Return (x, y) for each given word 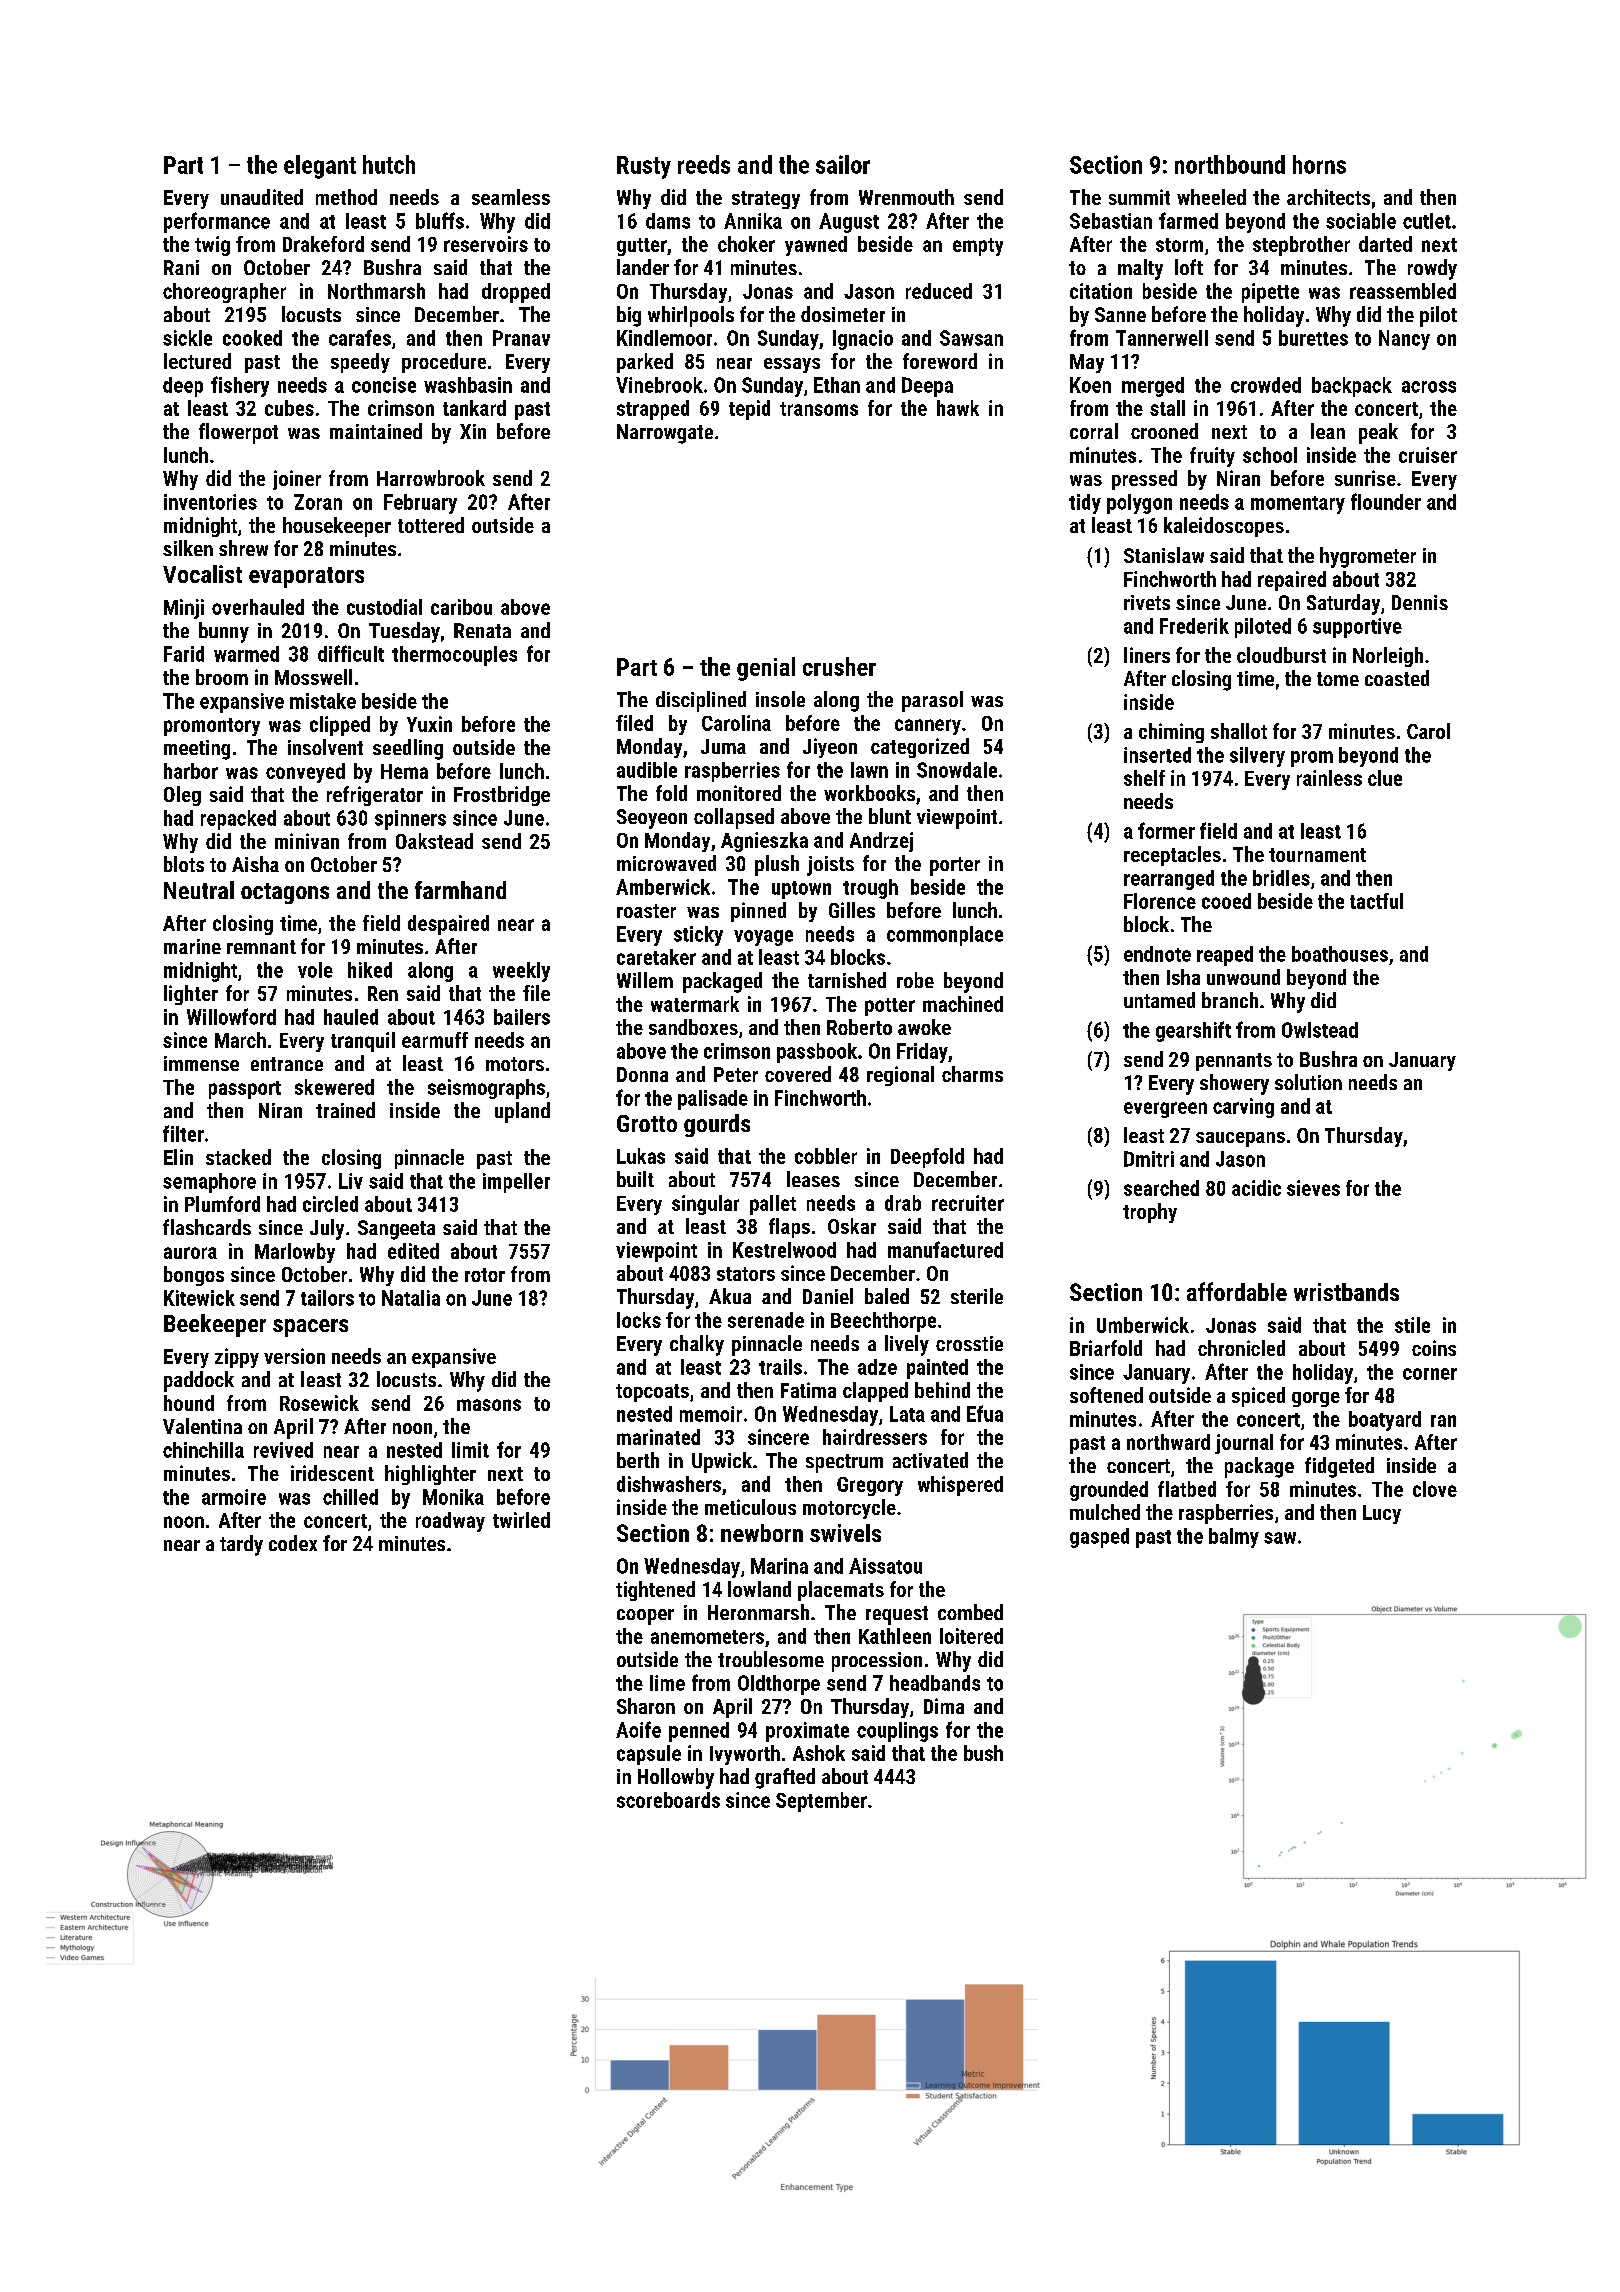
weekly (521, 972)
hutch (389, 164)
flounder (1386, 501)
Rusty (644, 167)
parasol (932, 701)
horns (1319, 164)
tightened (655, 1591)
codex (293, 1543)
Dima (944, 1706)
